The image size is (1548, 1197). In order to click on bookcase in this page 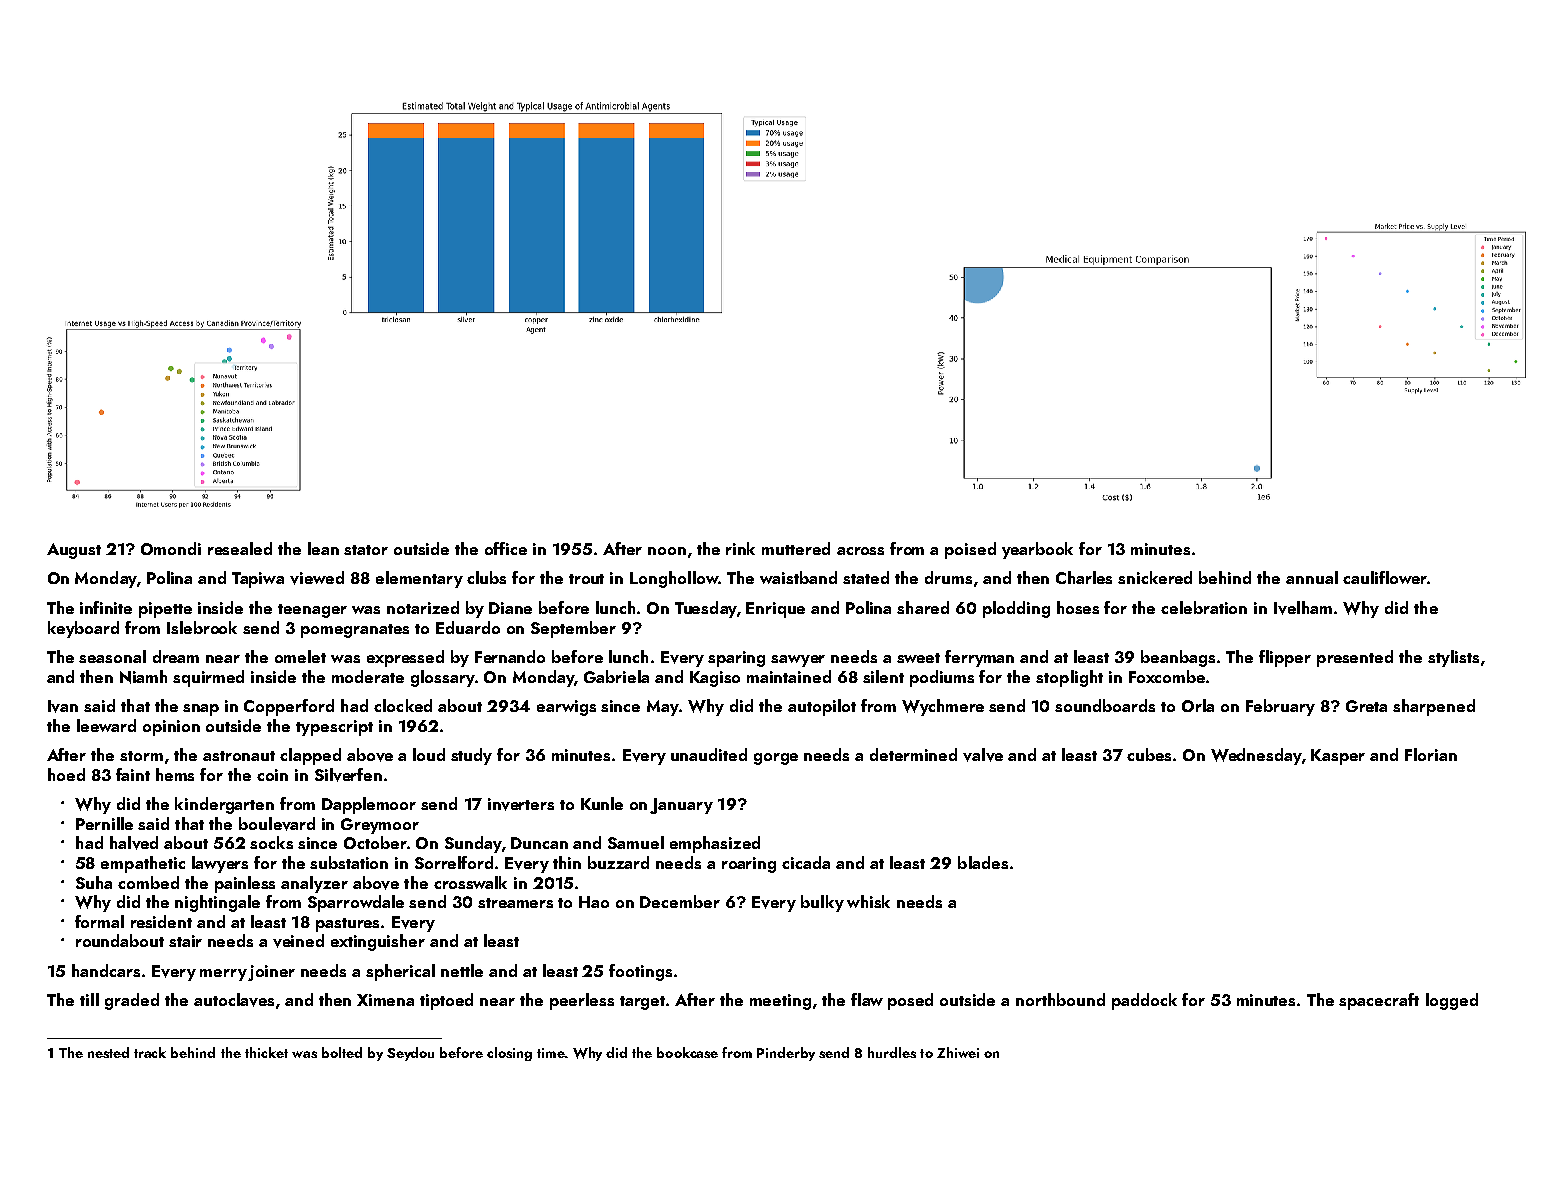, I will do `click(687, 1052)`.
